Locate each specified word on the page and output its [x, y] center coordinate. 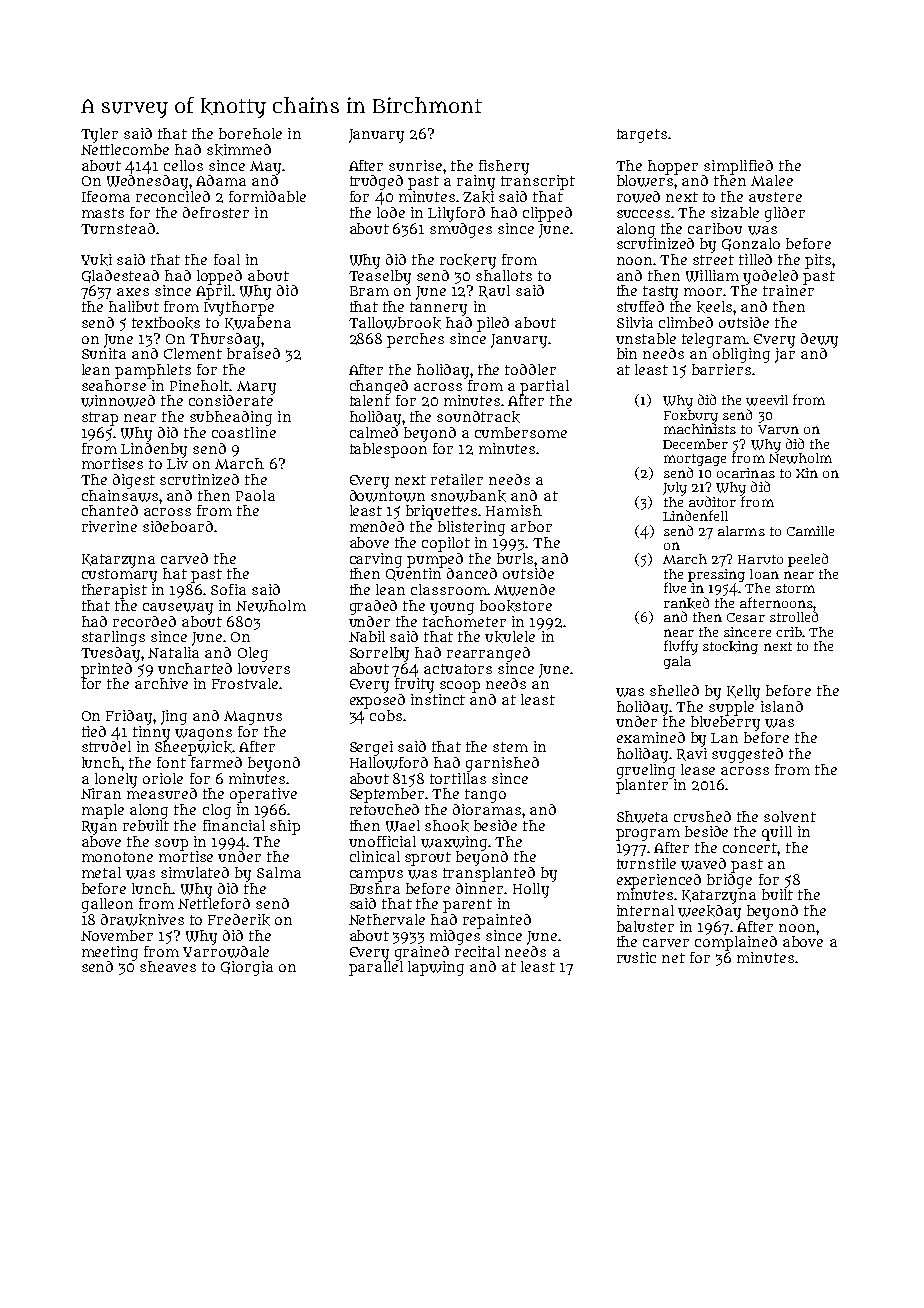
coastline [244, 432]
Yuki [96, 260]
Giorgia [247, 968]
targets [642, 136]
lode [391, 212]
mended [377, 526]
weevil [767, 400]
